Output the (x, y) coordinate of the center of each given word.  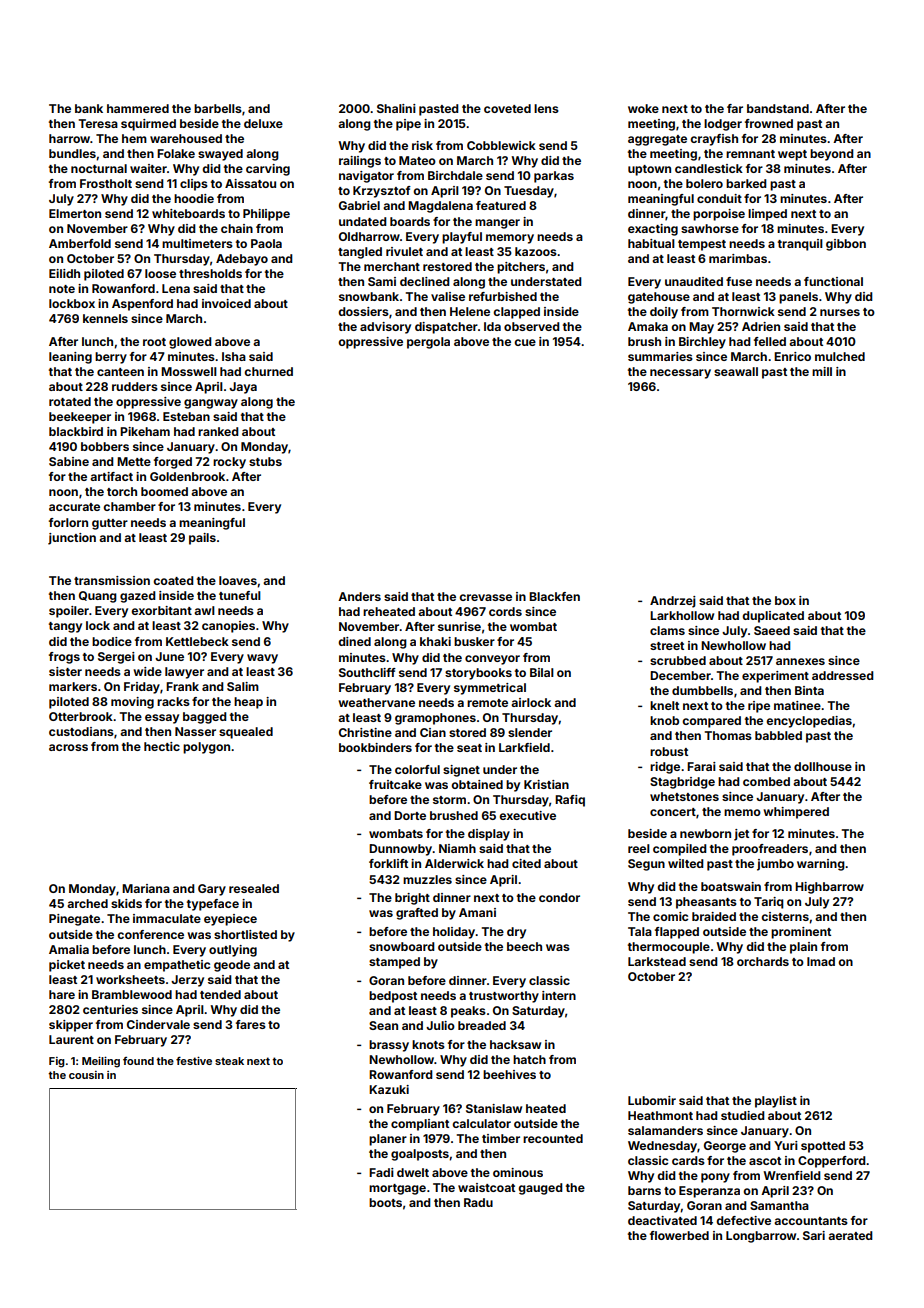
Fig (57, 1062)
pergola (428, 343)
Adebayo (242, 260)
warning (821, 865)
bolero (704, 183)
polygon (206, 748)
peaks (468, 1012)
